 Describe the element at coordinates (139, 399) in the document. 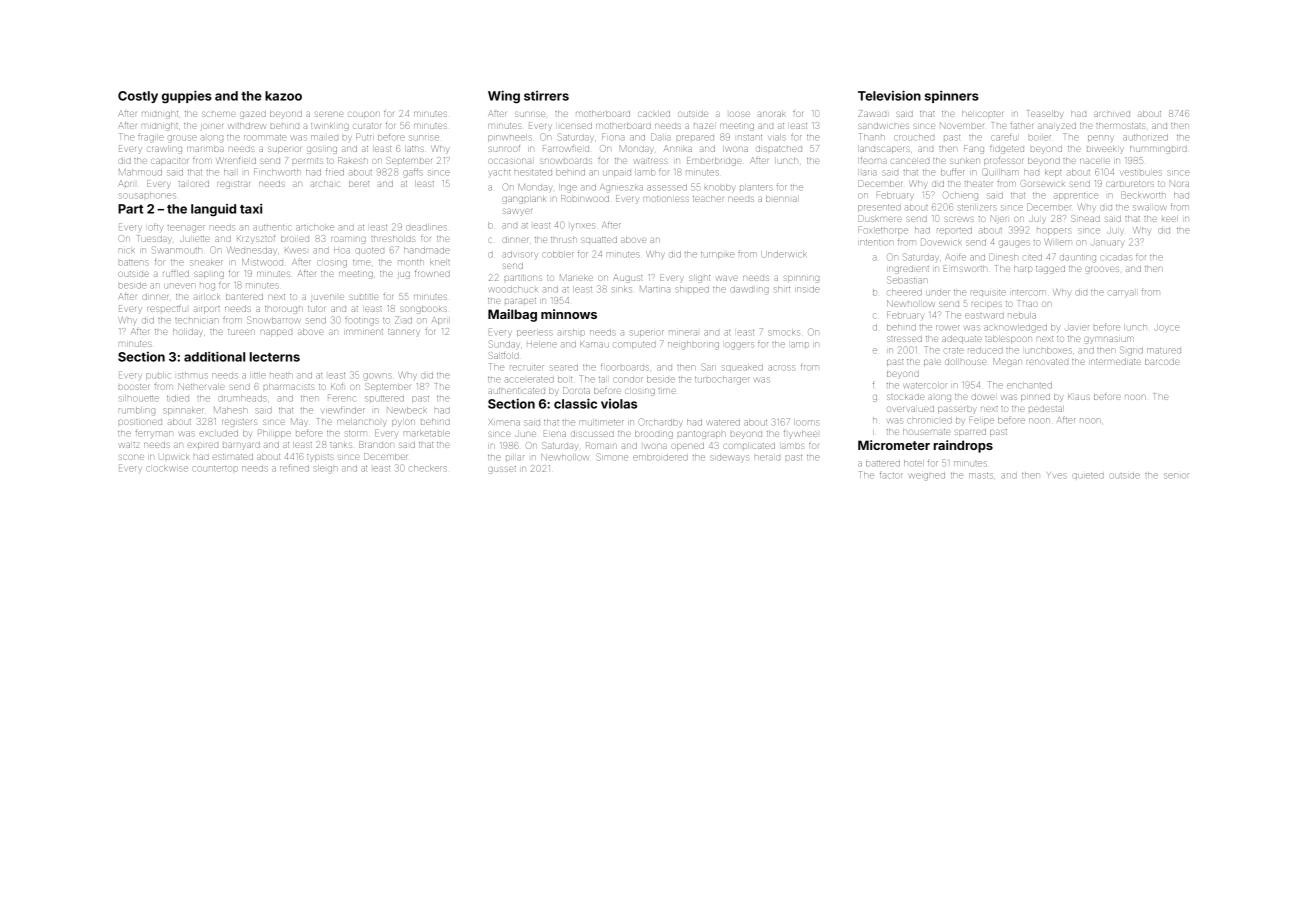

I see `silhouette` at that location.
